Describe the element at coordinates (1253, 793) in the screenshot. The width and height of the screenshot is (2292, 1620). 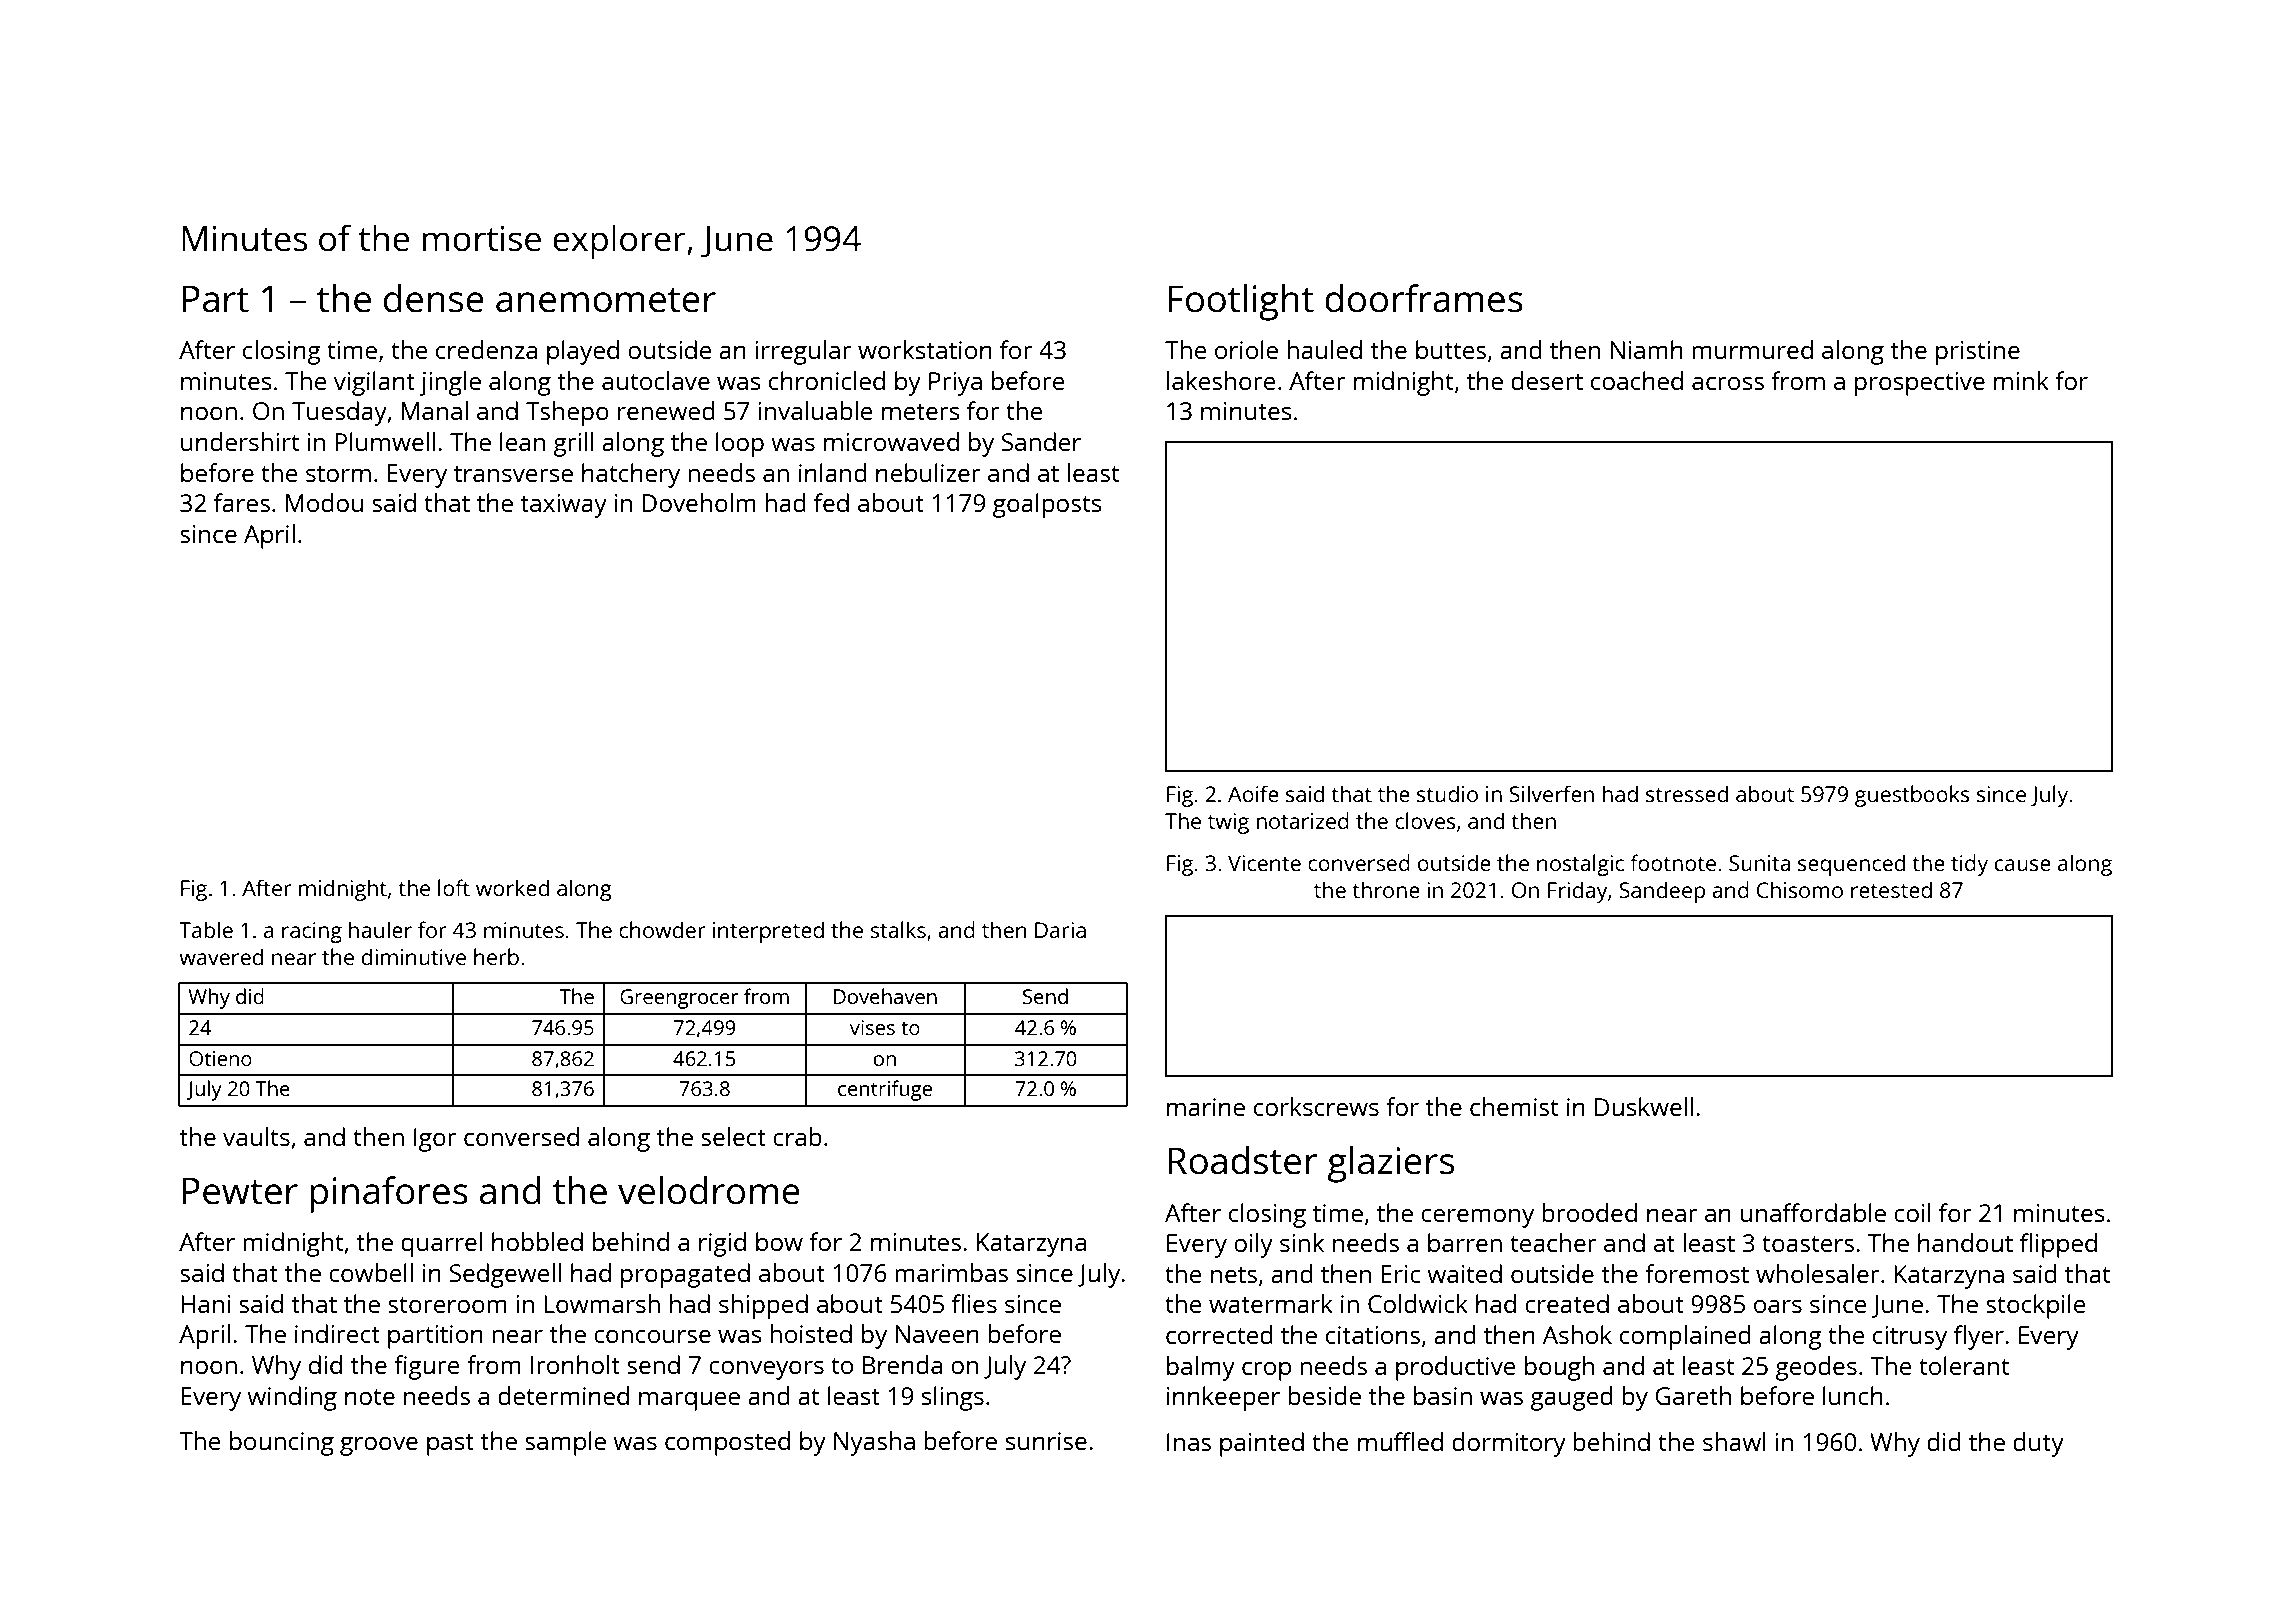
I see `Aoife` at that location.
